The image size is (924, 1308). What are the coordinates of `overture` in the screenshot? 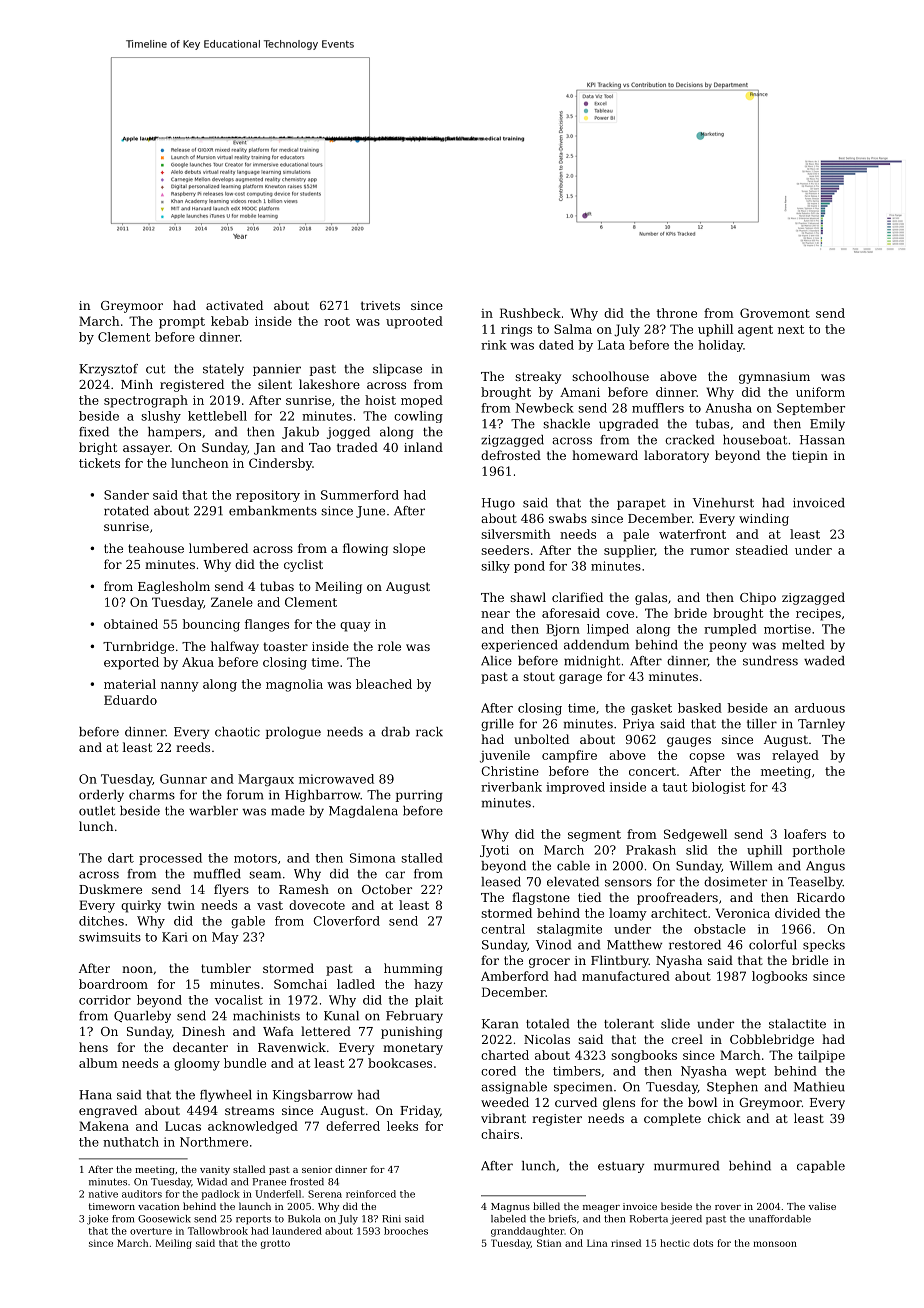 It's located at (151, 1231).
